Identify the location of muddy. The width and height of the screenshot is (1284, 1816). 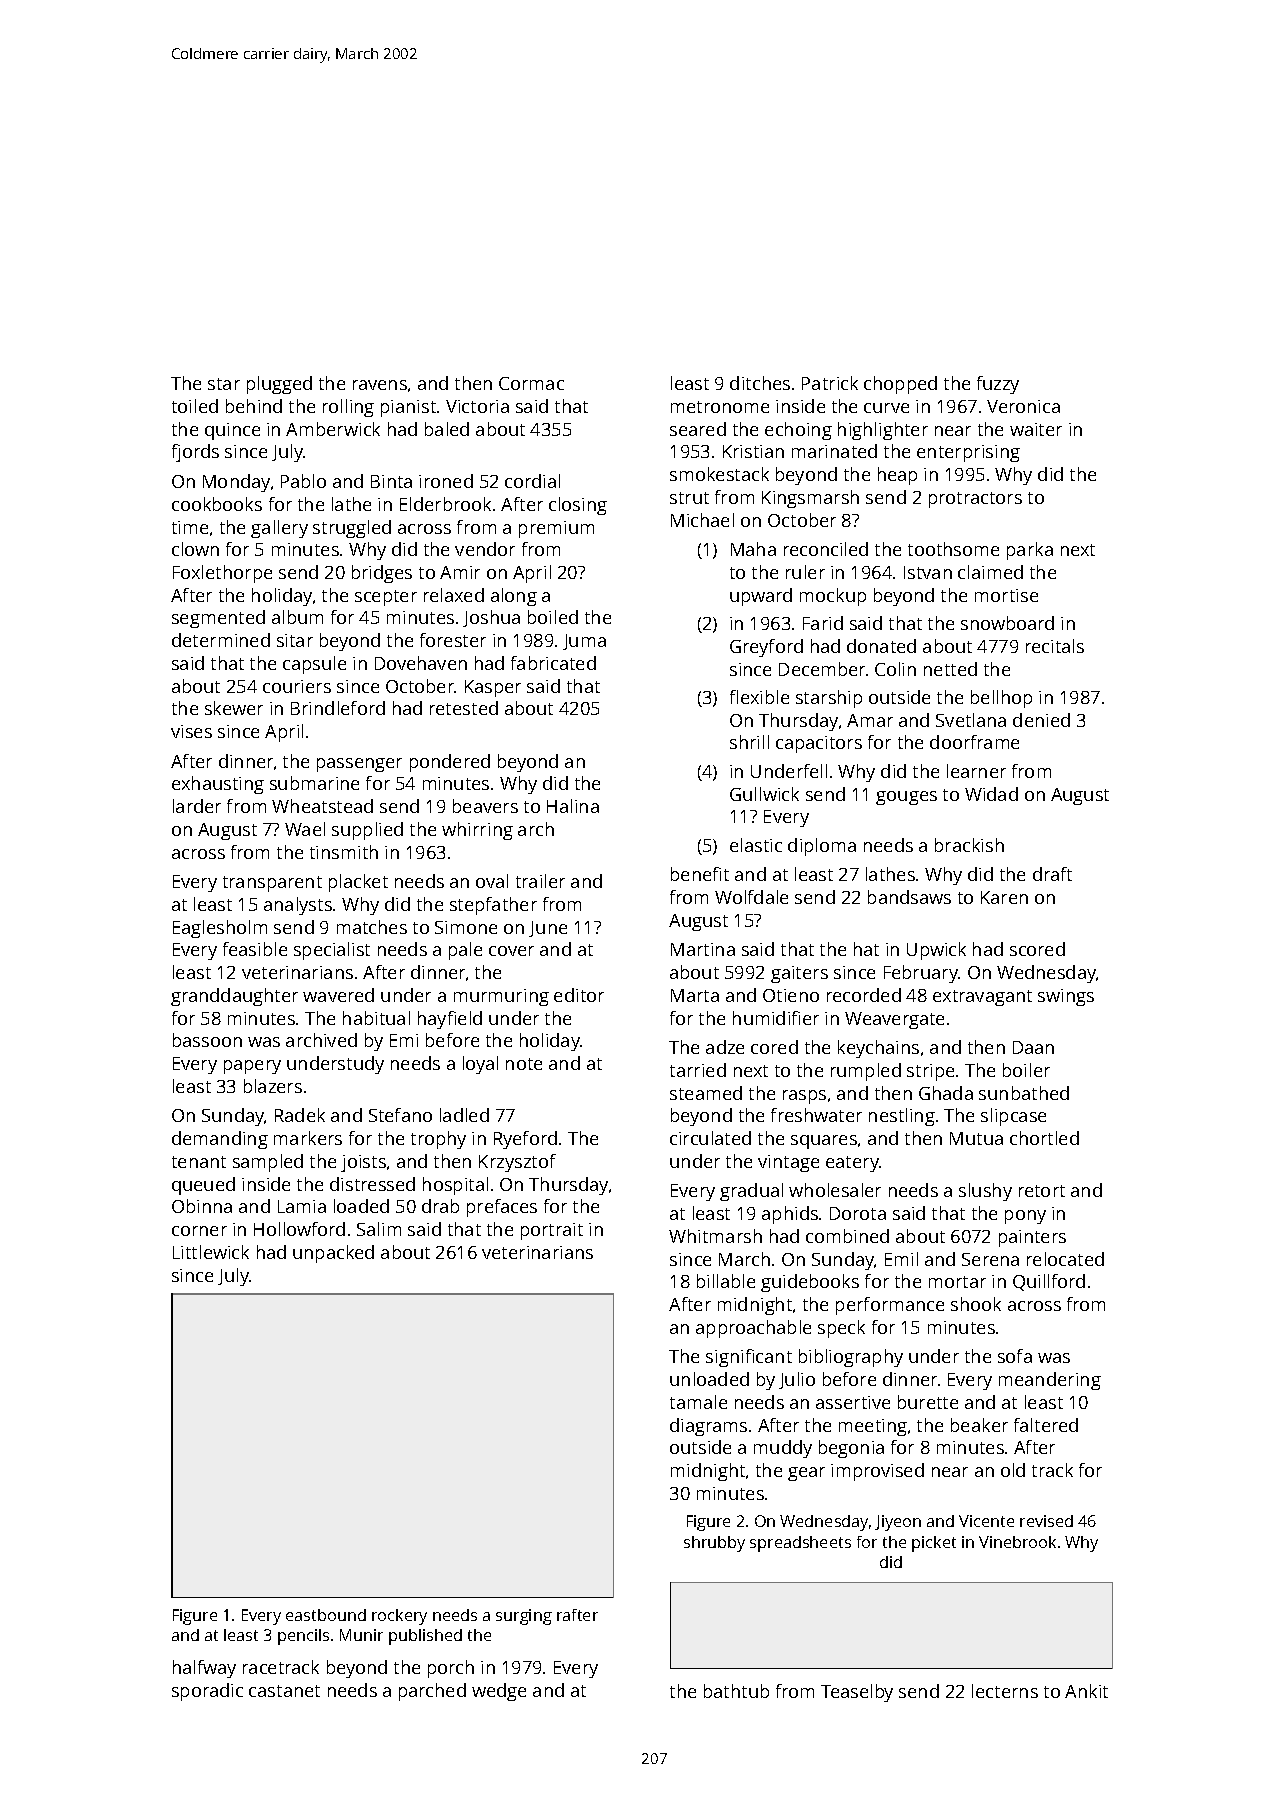
(783, 1449).
